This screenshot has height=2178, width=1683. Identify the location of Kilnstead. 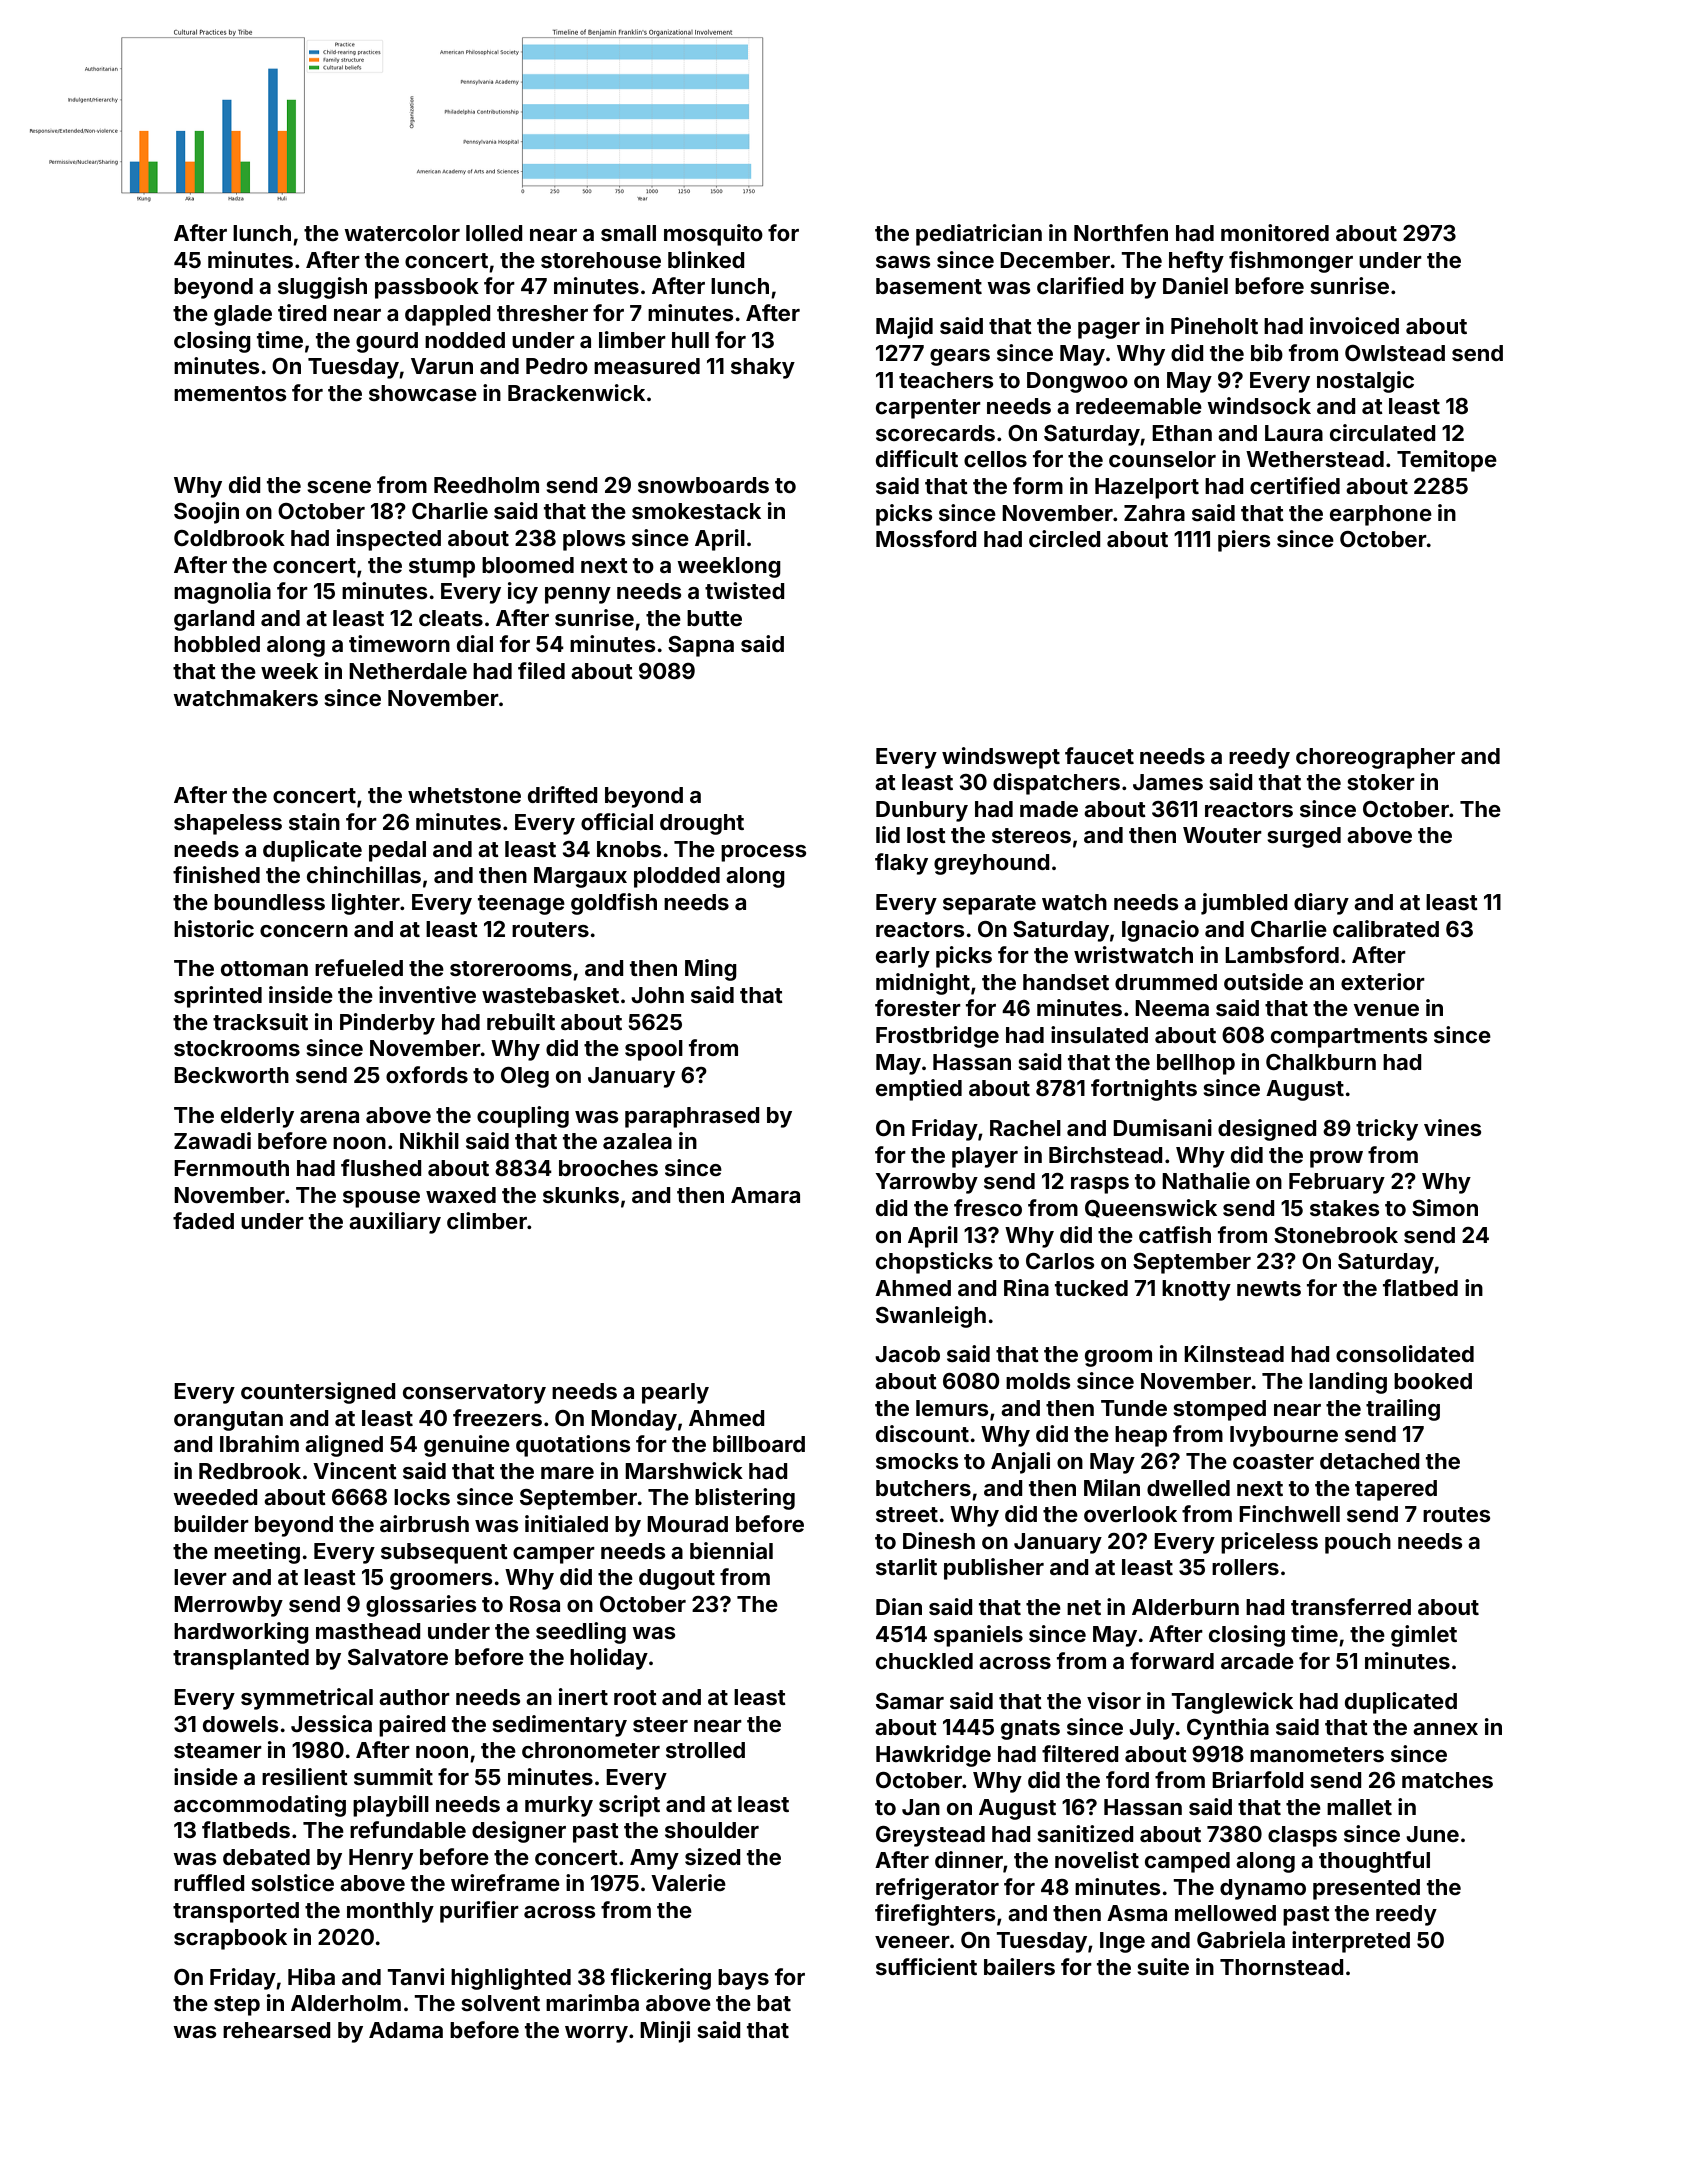
(1234, 1353).
